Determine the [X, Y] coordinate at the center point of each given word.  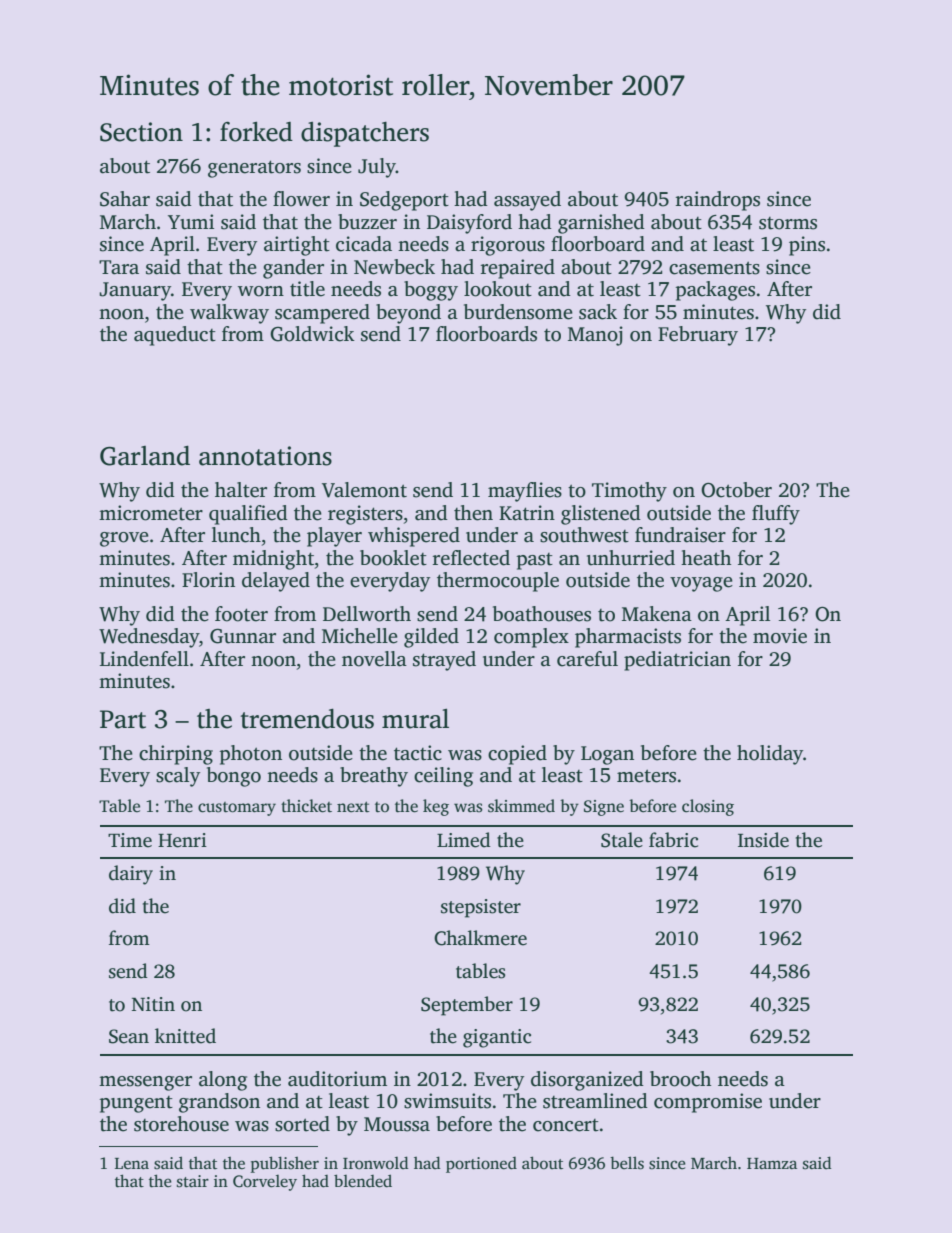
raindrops [718, 201]
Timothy [629, 492]
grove [124, 539]
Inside [763, 840]
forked [256, 132]
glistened [601, 515]
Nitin [153, 1004]
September [467, 1006]
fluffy [776, 515]
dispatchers [365, 134]
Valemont [364, 490]
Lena [132, 1164]
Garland [145, 456]
